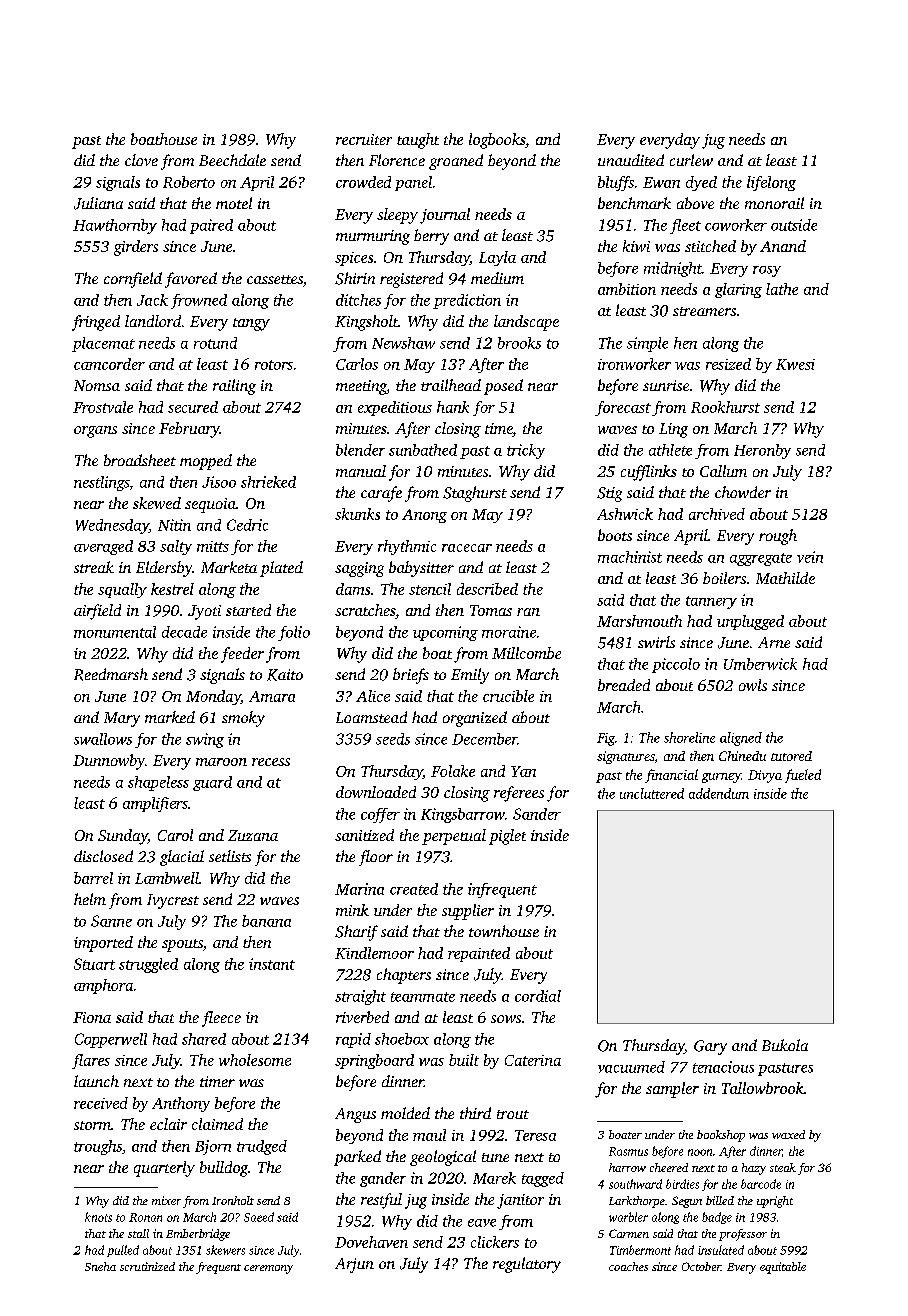  Describe the element at coordinates (527, 1265) in the page. I see `regulatory` at that location.
